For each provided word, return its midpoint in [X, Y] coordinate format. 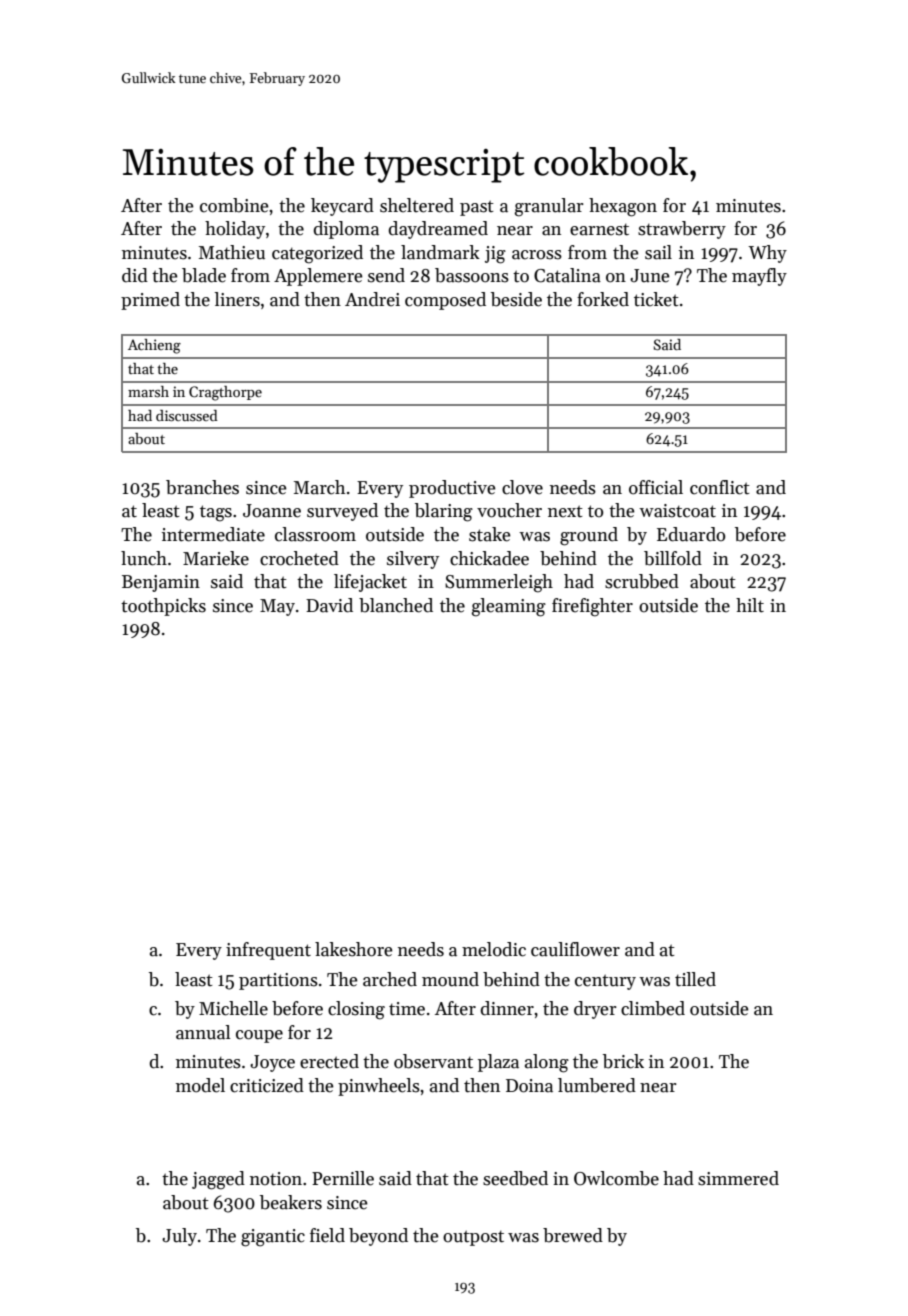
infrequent [268, 951]
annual [203, 1032]
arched [390, 979]
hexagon [623, 207]
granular [549, 207]
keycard [342, 207]
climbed [653, 1008]
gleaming [509, 607]
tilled [695, 979]
